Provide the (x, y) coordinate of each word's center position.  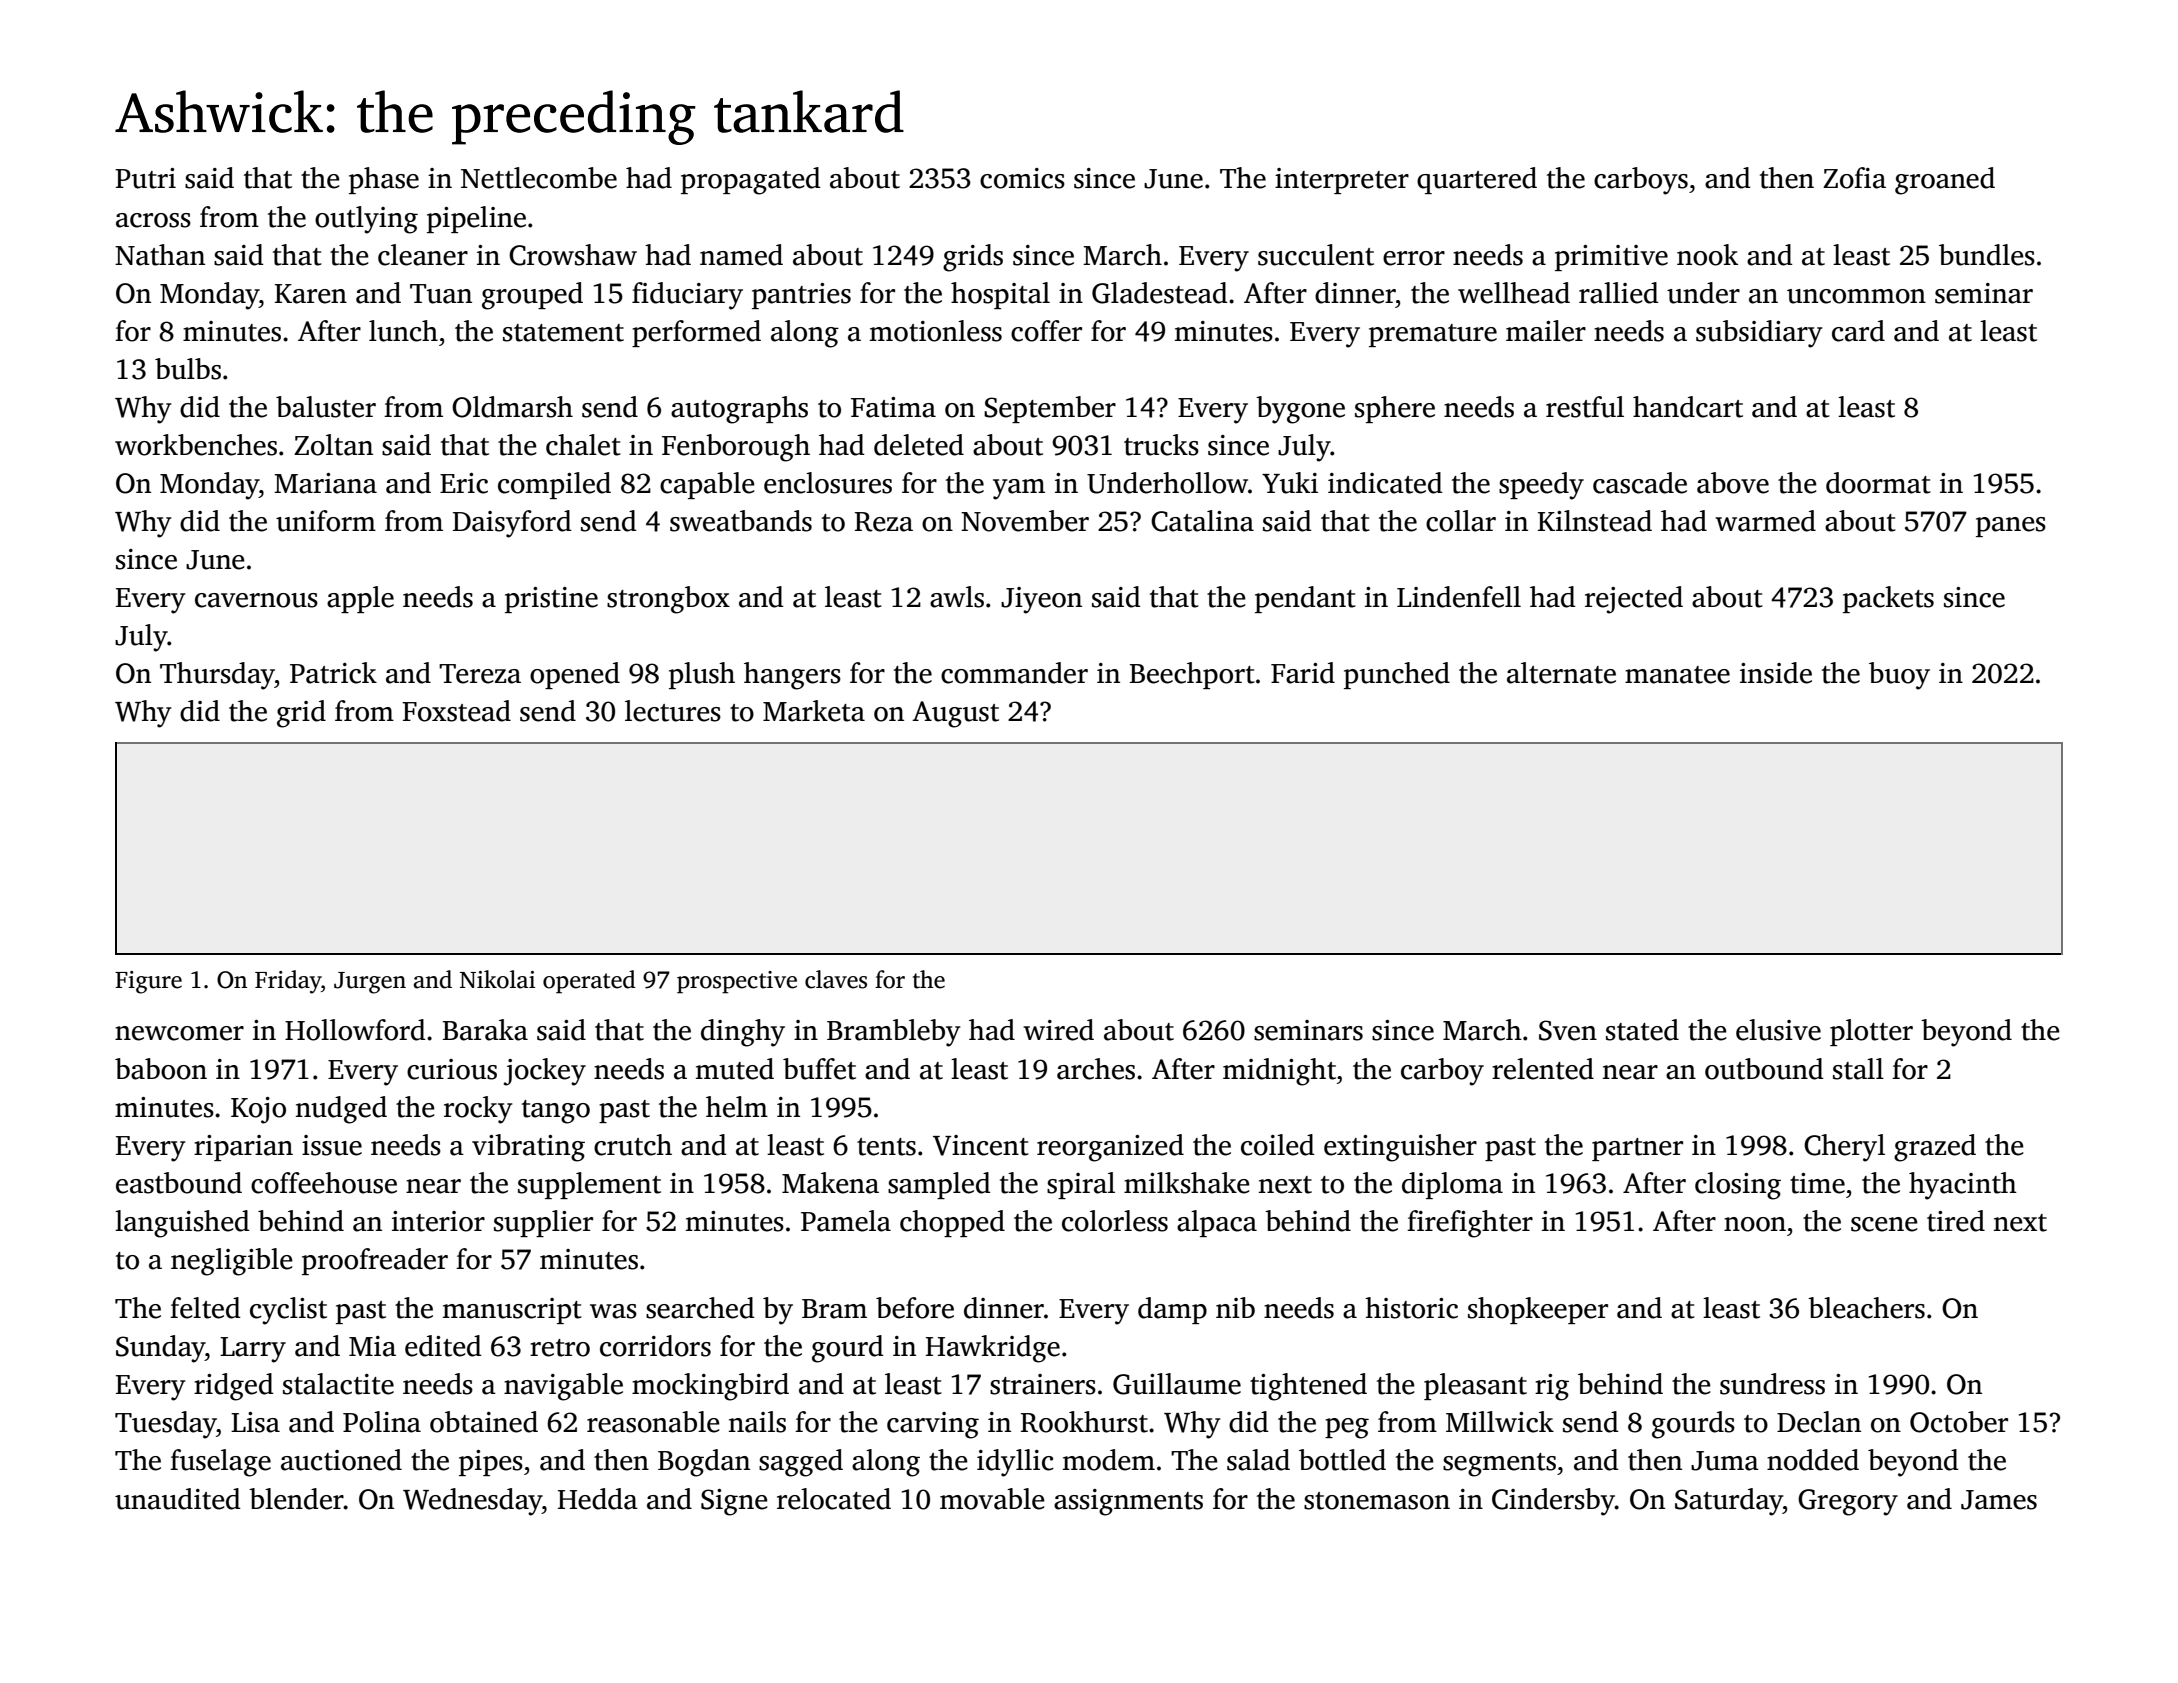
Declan (1819, 1422)
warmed (1765, 521)
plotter (1871, 1032)
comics (1022, 178)
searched (700, 1308)
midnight (1279, 1072)
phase (384, 180)
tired (1956, 1221)
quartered (1477, 180)
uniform (326, 521)
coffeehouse (324, 1183)
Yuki (1290, 483)
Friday (288, 982)
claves (836, 979)
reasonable (653, 1422)
